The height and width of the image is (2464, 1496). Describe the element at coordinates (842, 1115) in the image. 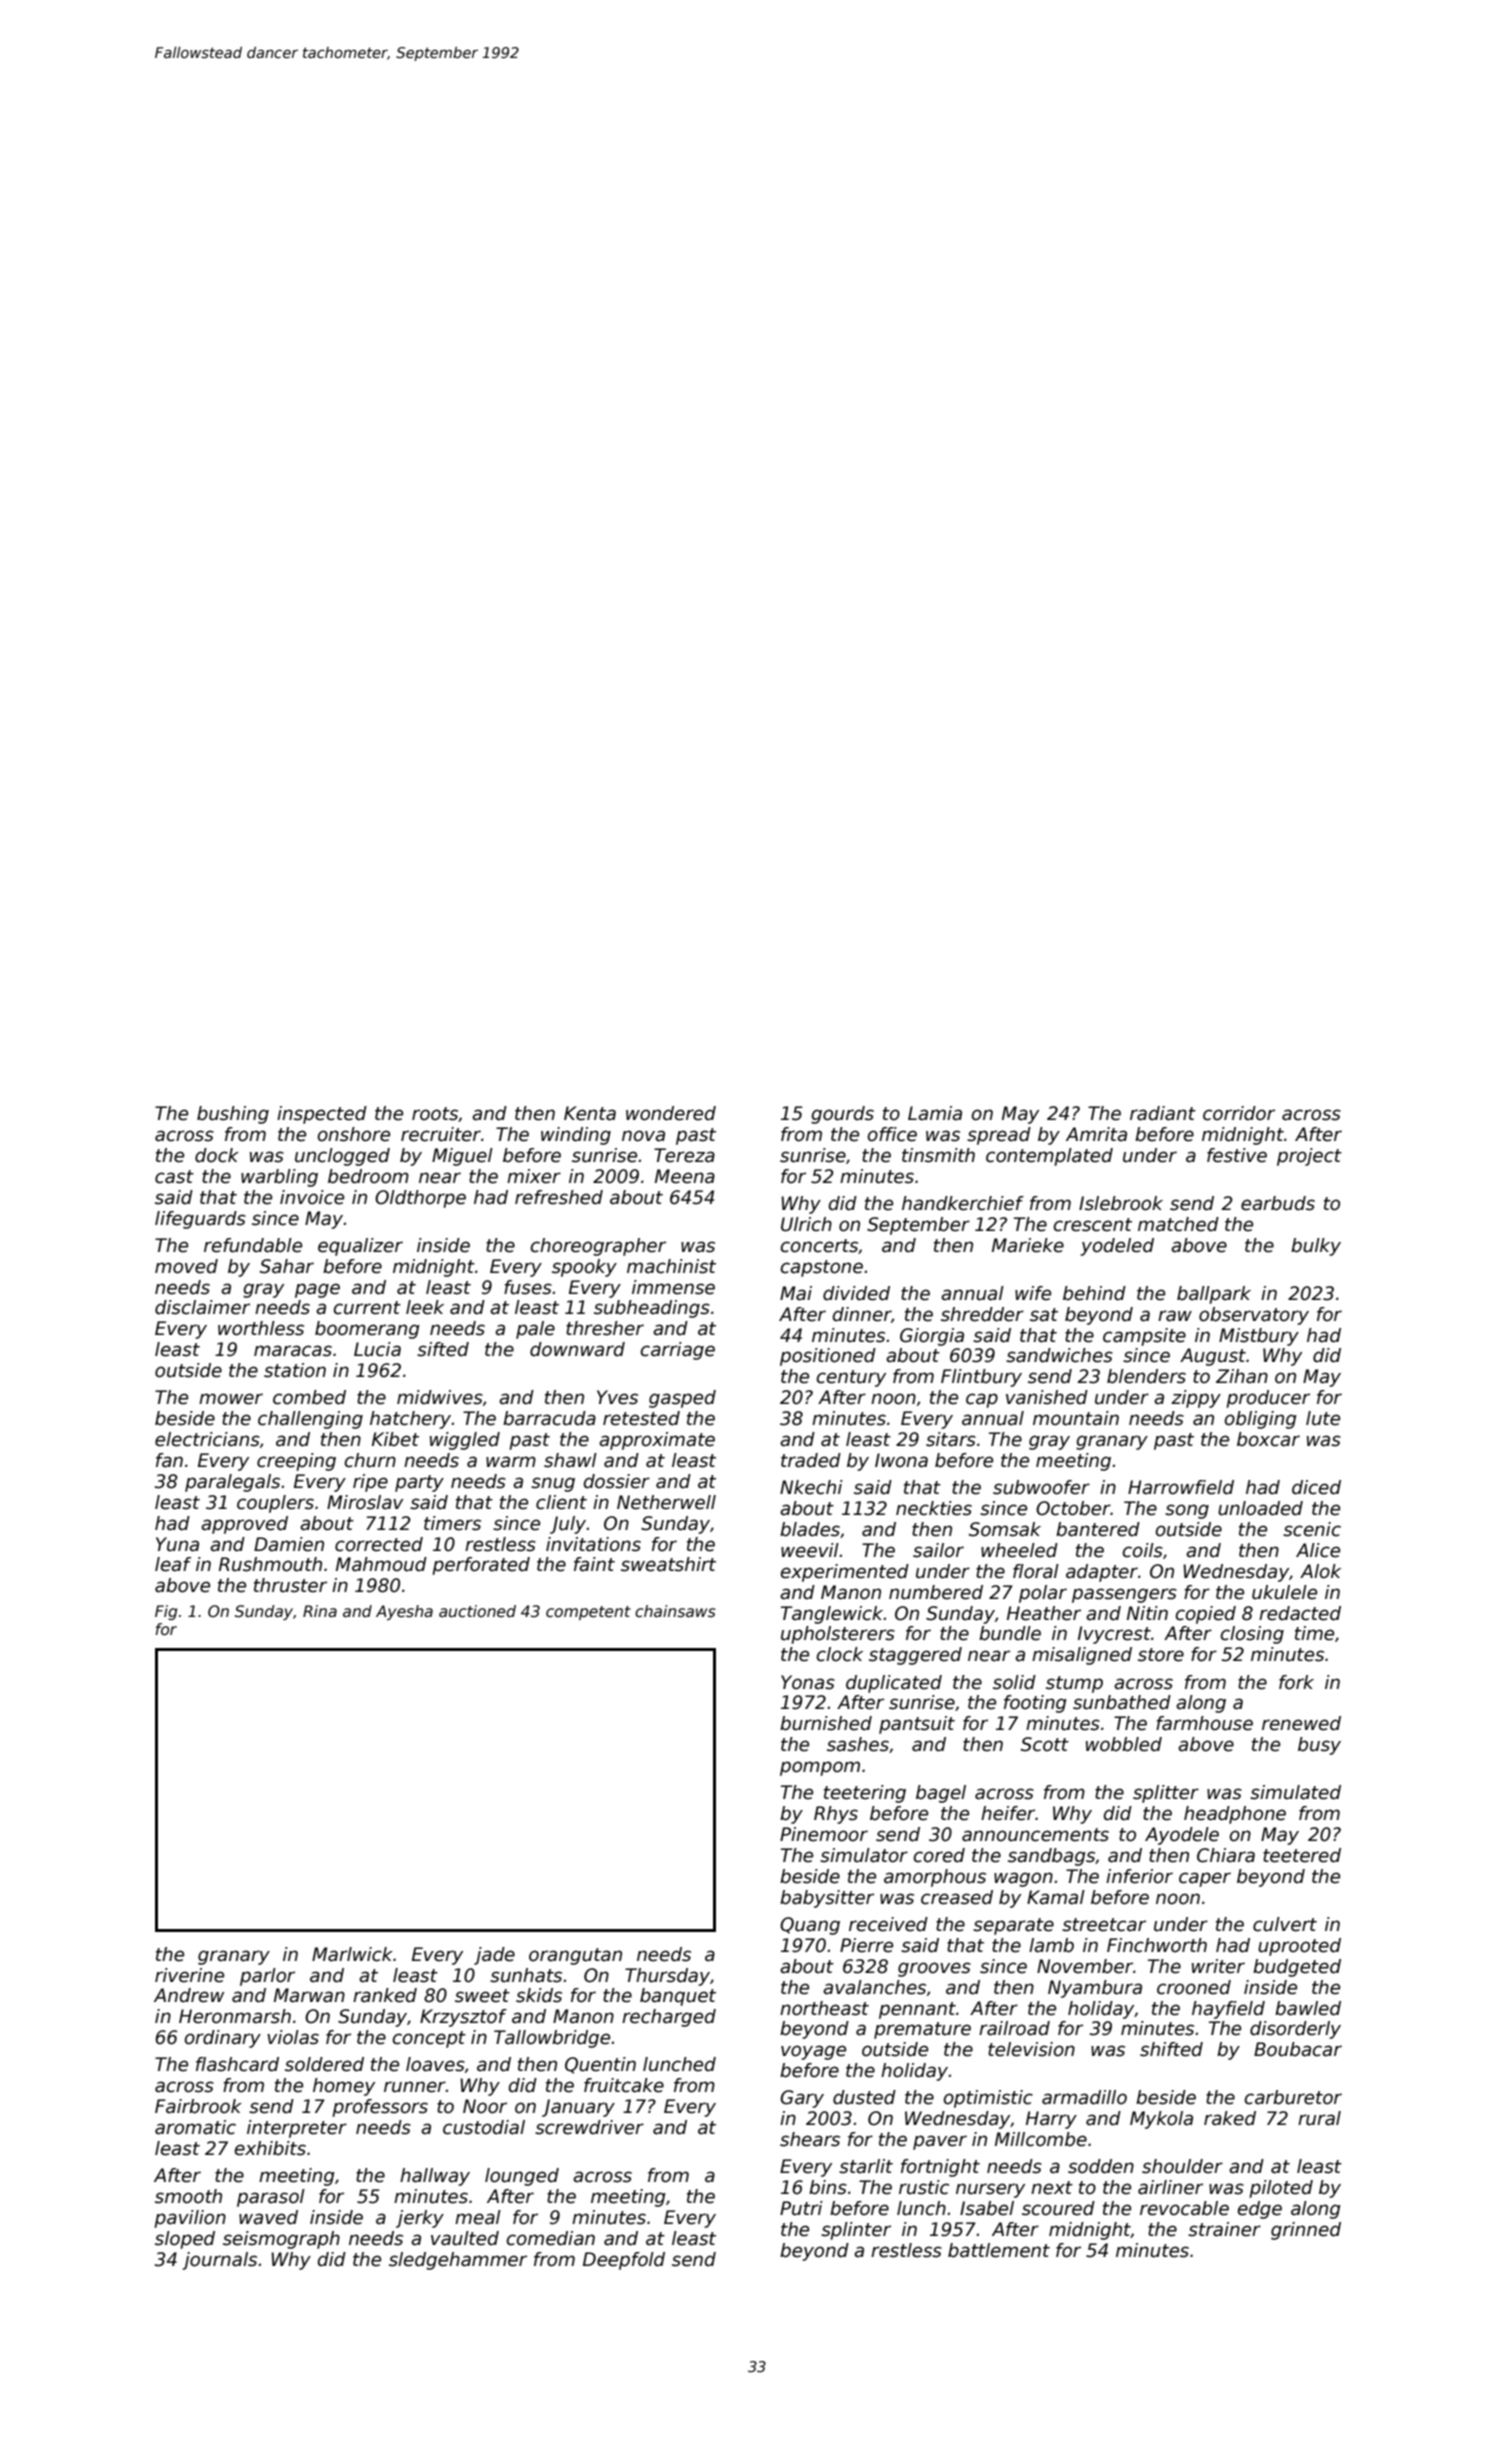

I see `gourds` at that location.
